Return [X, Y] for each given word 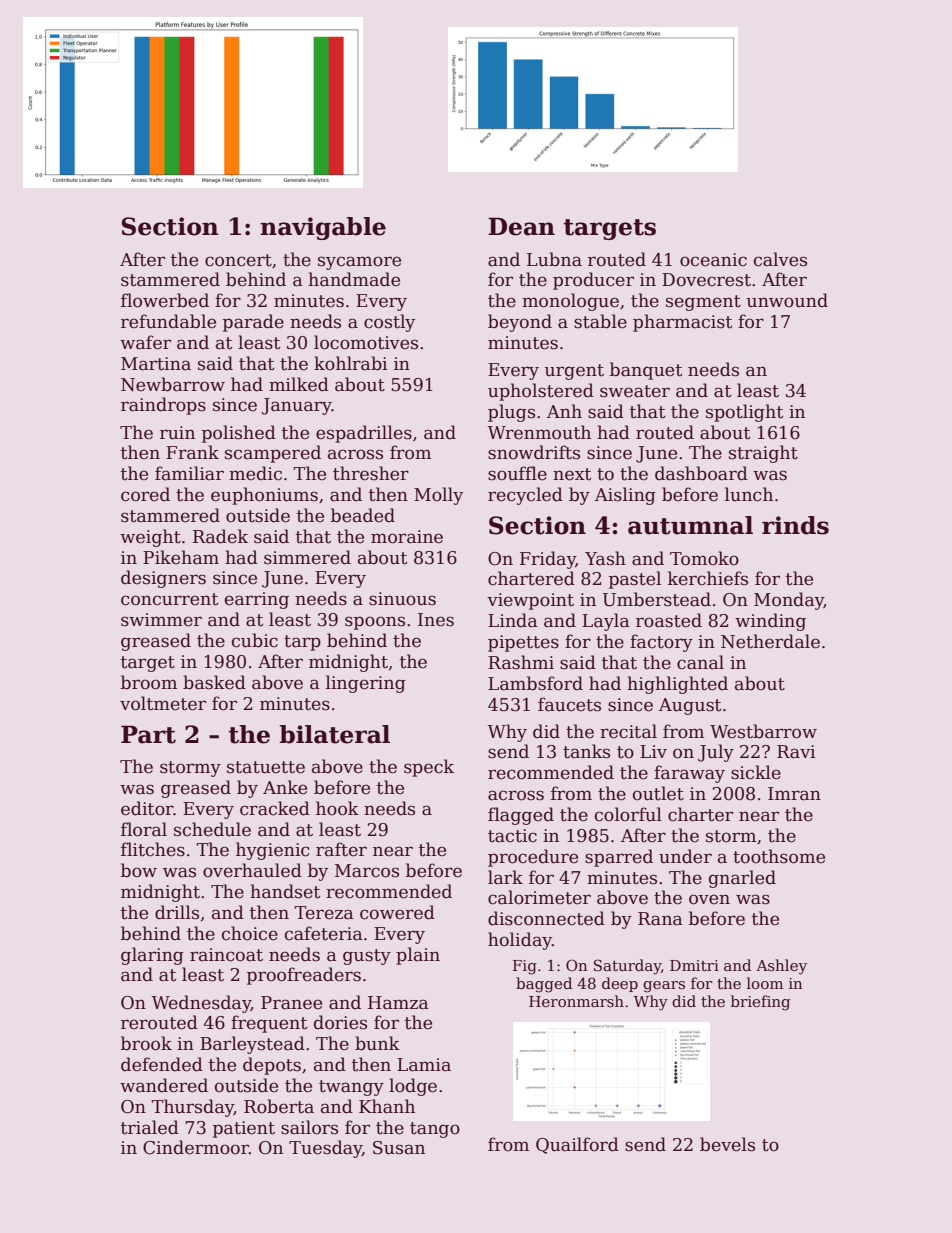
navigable [323, 228]
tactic [512, 836]
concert [238, 260]
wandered [164, 1085]
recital [628, 731]
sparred [619, 858]
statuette [266, 767]
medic [255, 473]
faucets [569, 704]
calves [780, 259]
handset [285, 891]
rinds [795, 525]
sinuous [402, 599]
